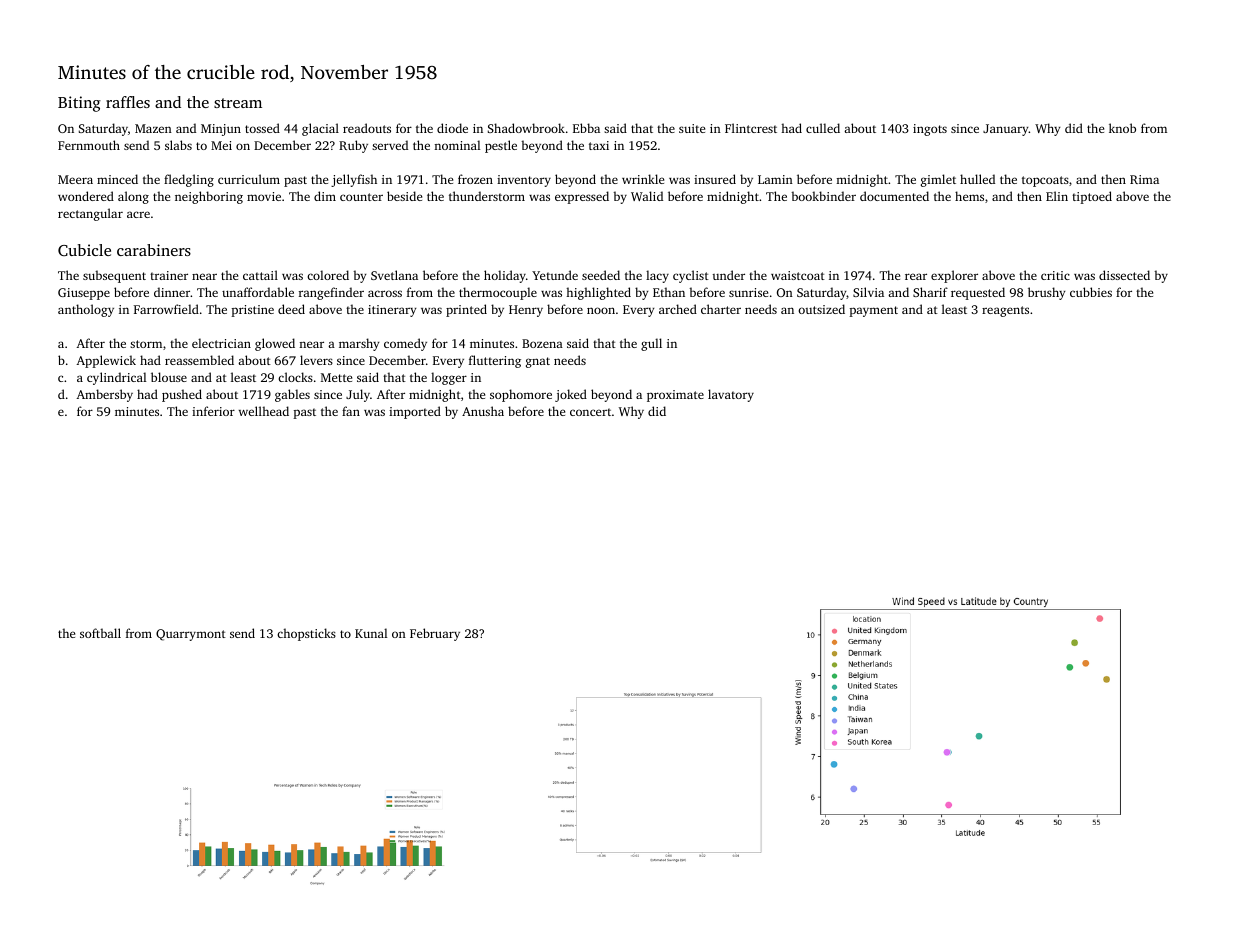  What do you see at coordinates (249, 179) in the screenshot?
I see `curriculum` at bounding box center [249, 179].
